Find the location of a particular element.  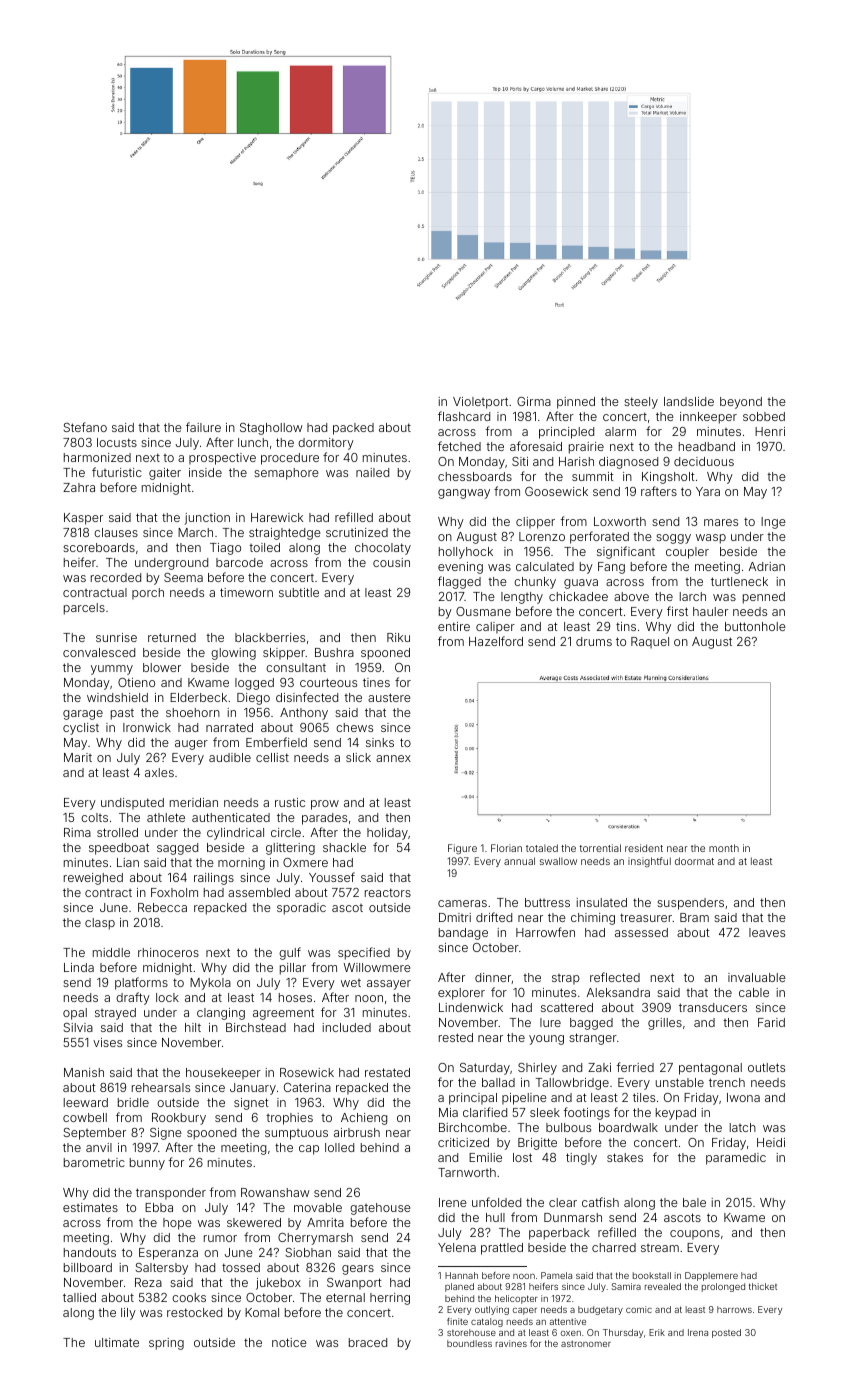

lunch is located at coordinates (253, 442).
